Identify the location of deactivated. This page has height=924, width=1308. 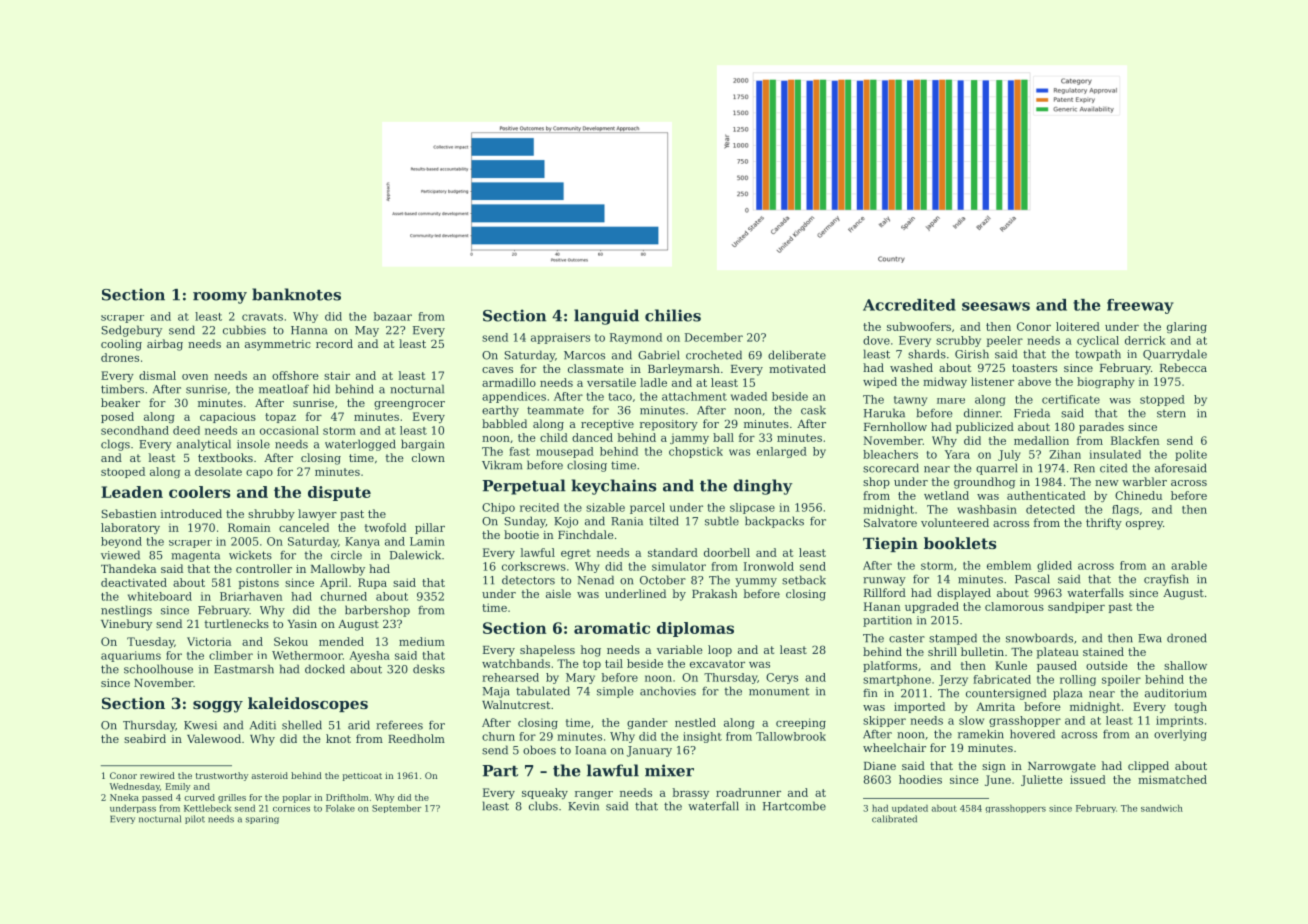
(134, 582).
